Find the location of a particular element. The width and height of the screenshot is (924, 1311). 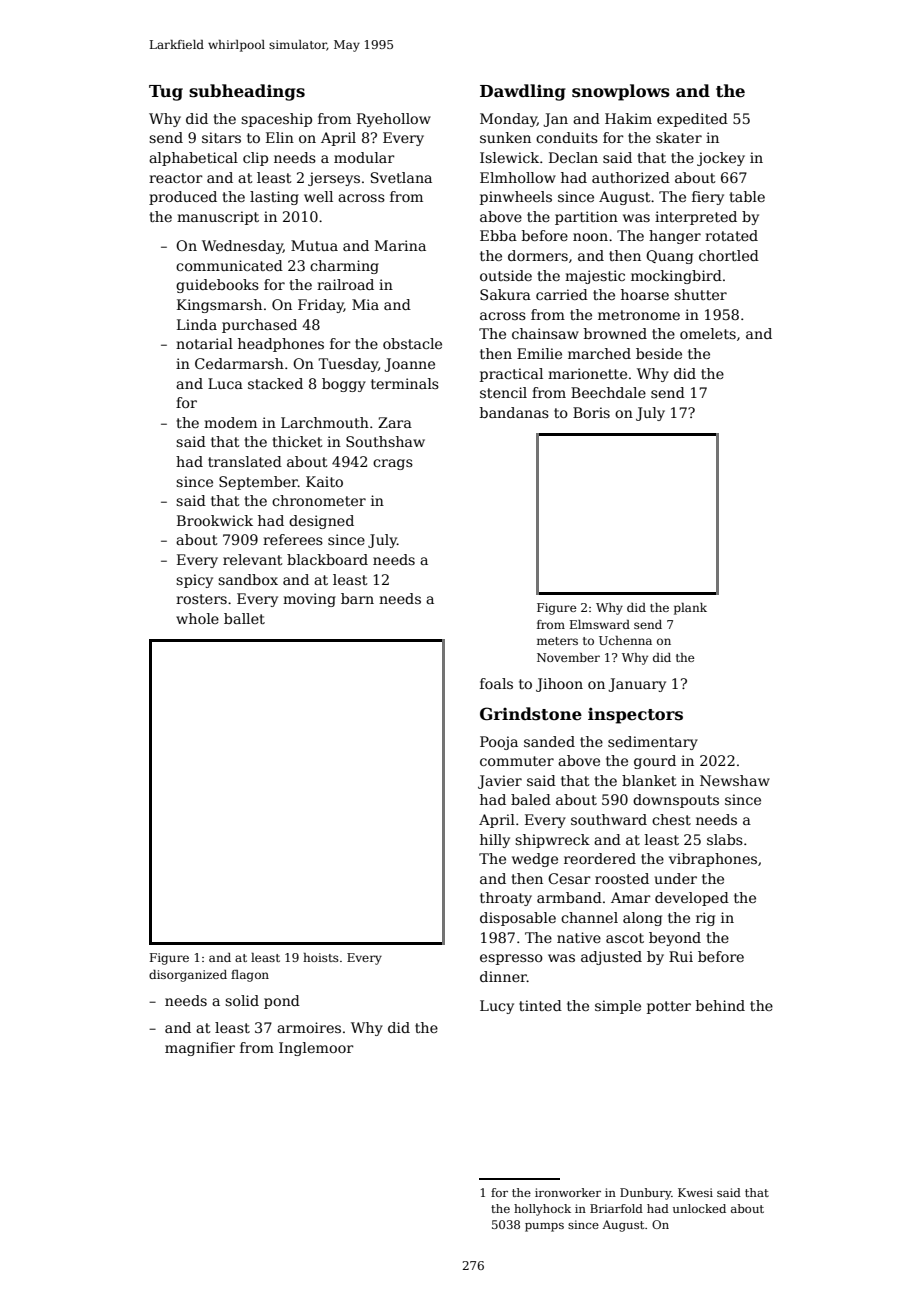

Linda is located at coordinates (197, 324).
